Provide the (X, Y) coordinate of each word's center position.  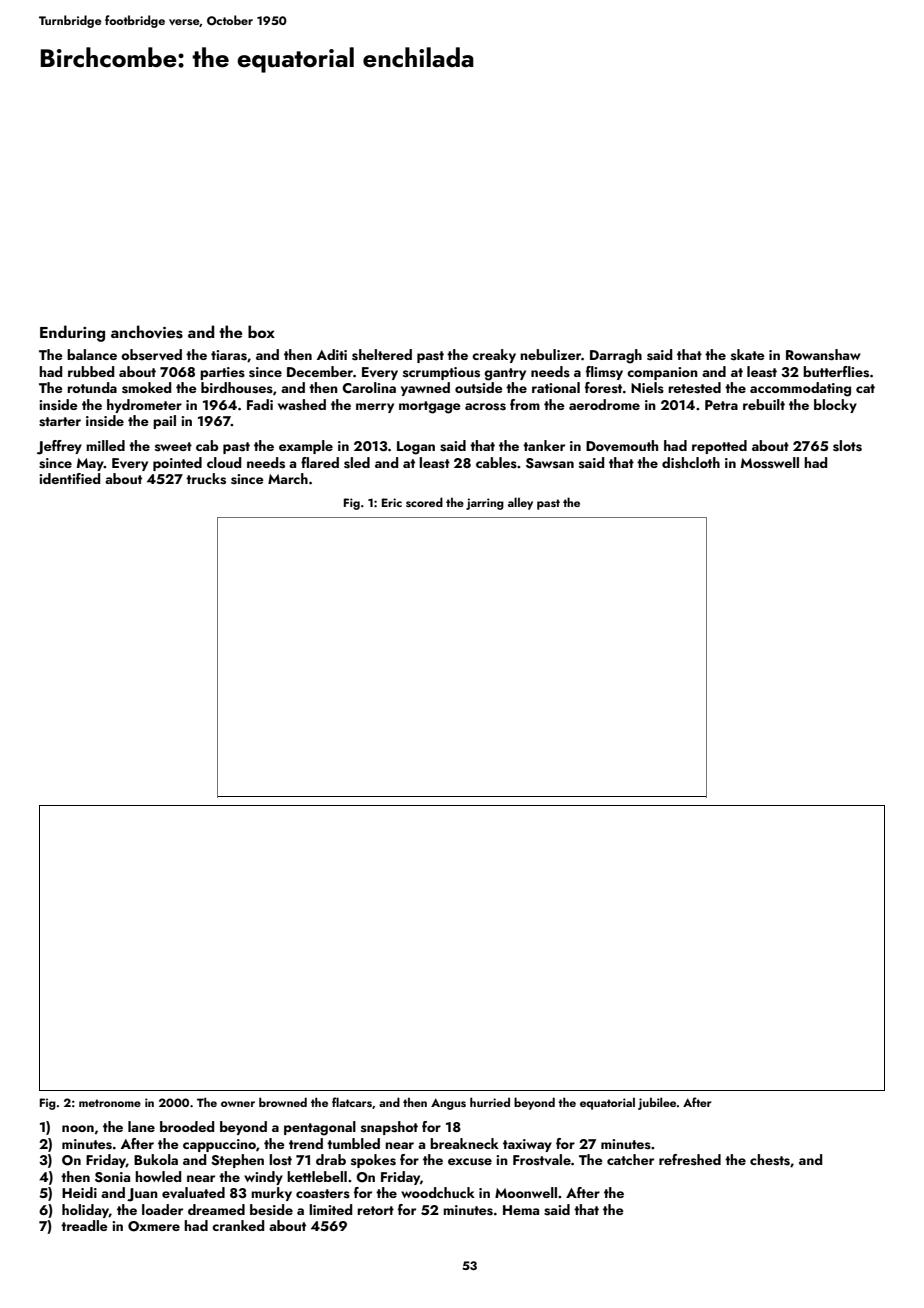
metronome (110, 1103)
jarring (485, 504)
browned (283, 1102)
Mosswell (770, 463)
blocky (835, 406)
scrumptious (441, 373)
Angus (448, 1104)
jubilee (657, 1103)
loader (162, 1209)
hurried (490, 1102)
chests (770, 1160)
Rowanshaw (823, 355)
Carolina (369, 387)
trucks (206, 479)
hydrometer (144, 406)
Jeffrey (59, 447)
